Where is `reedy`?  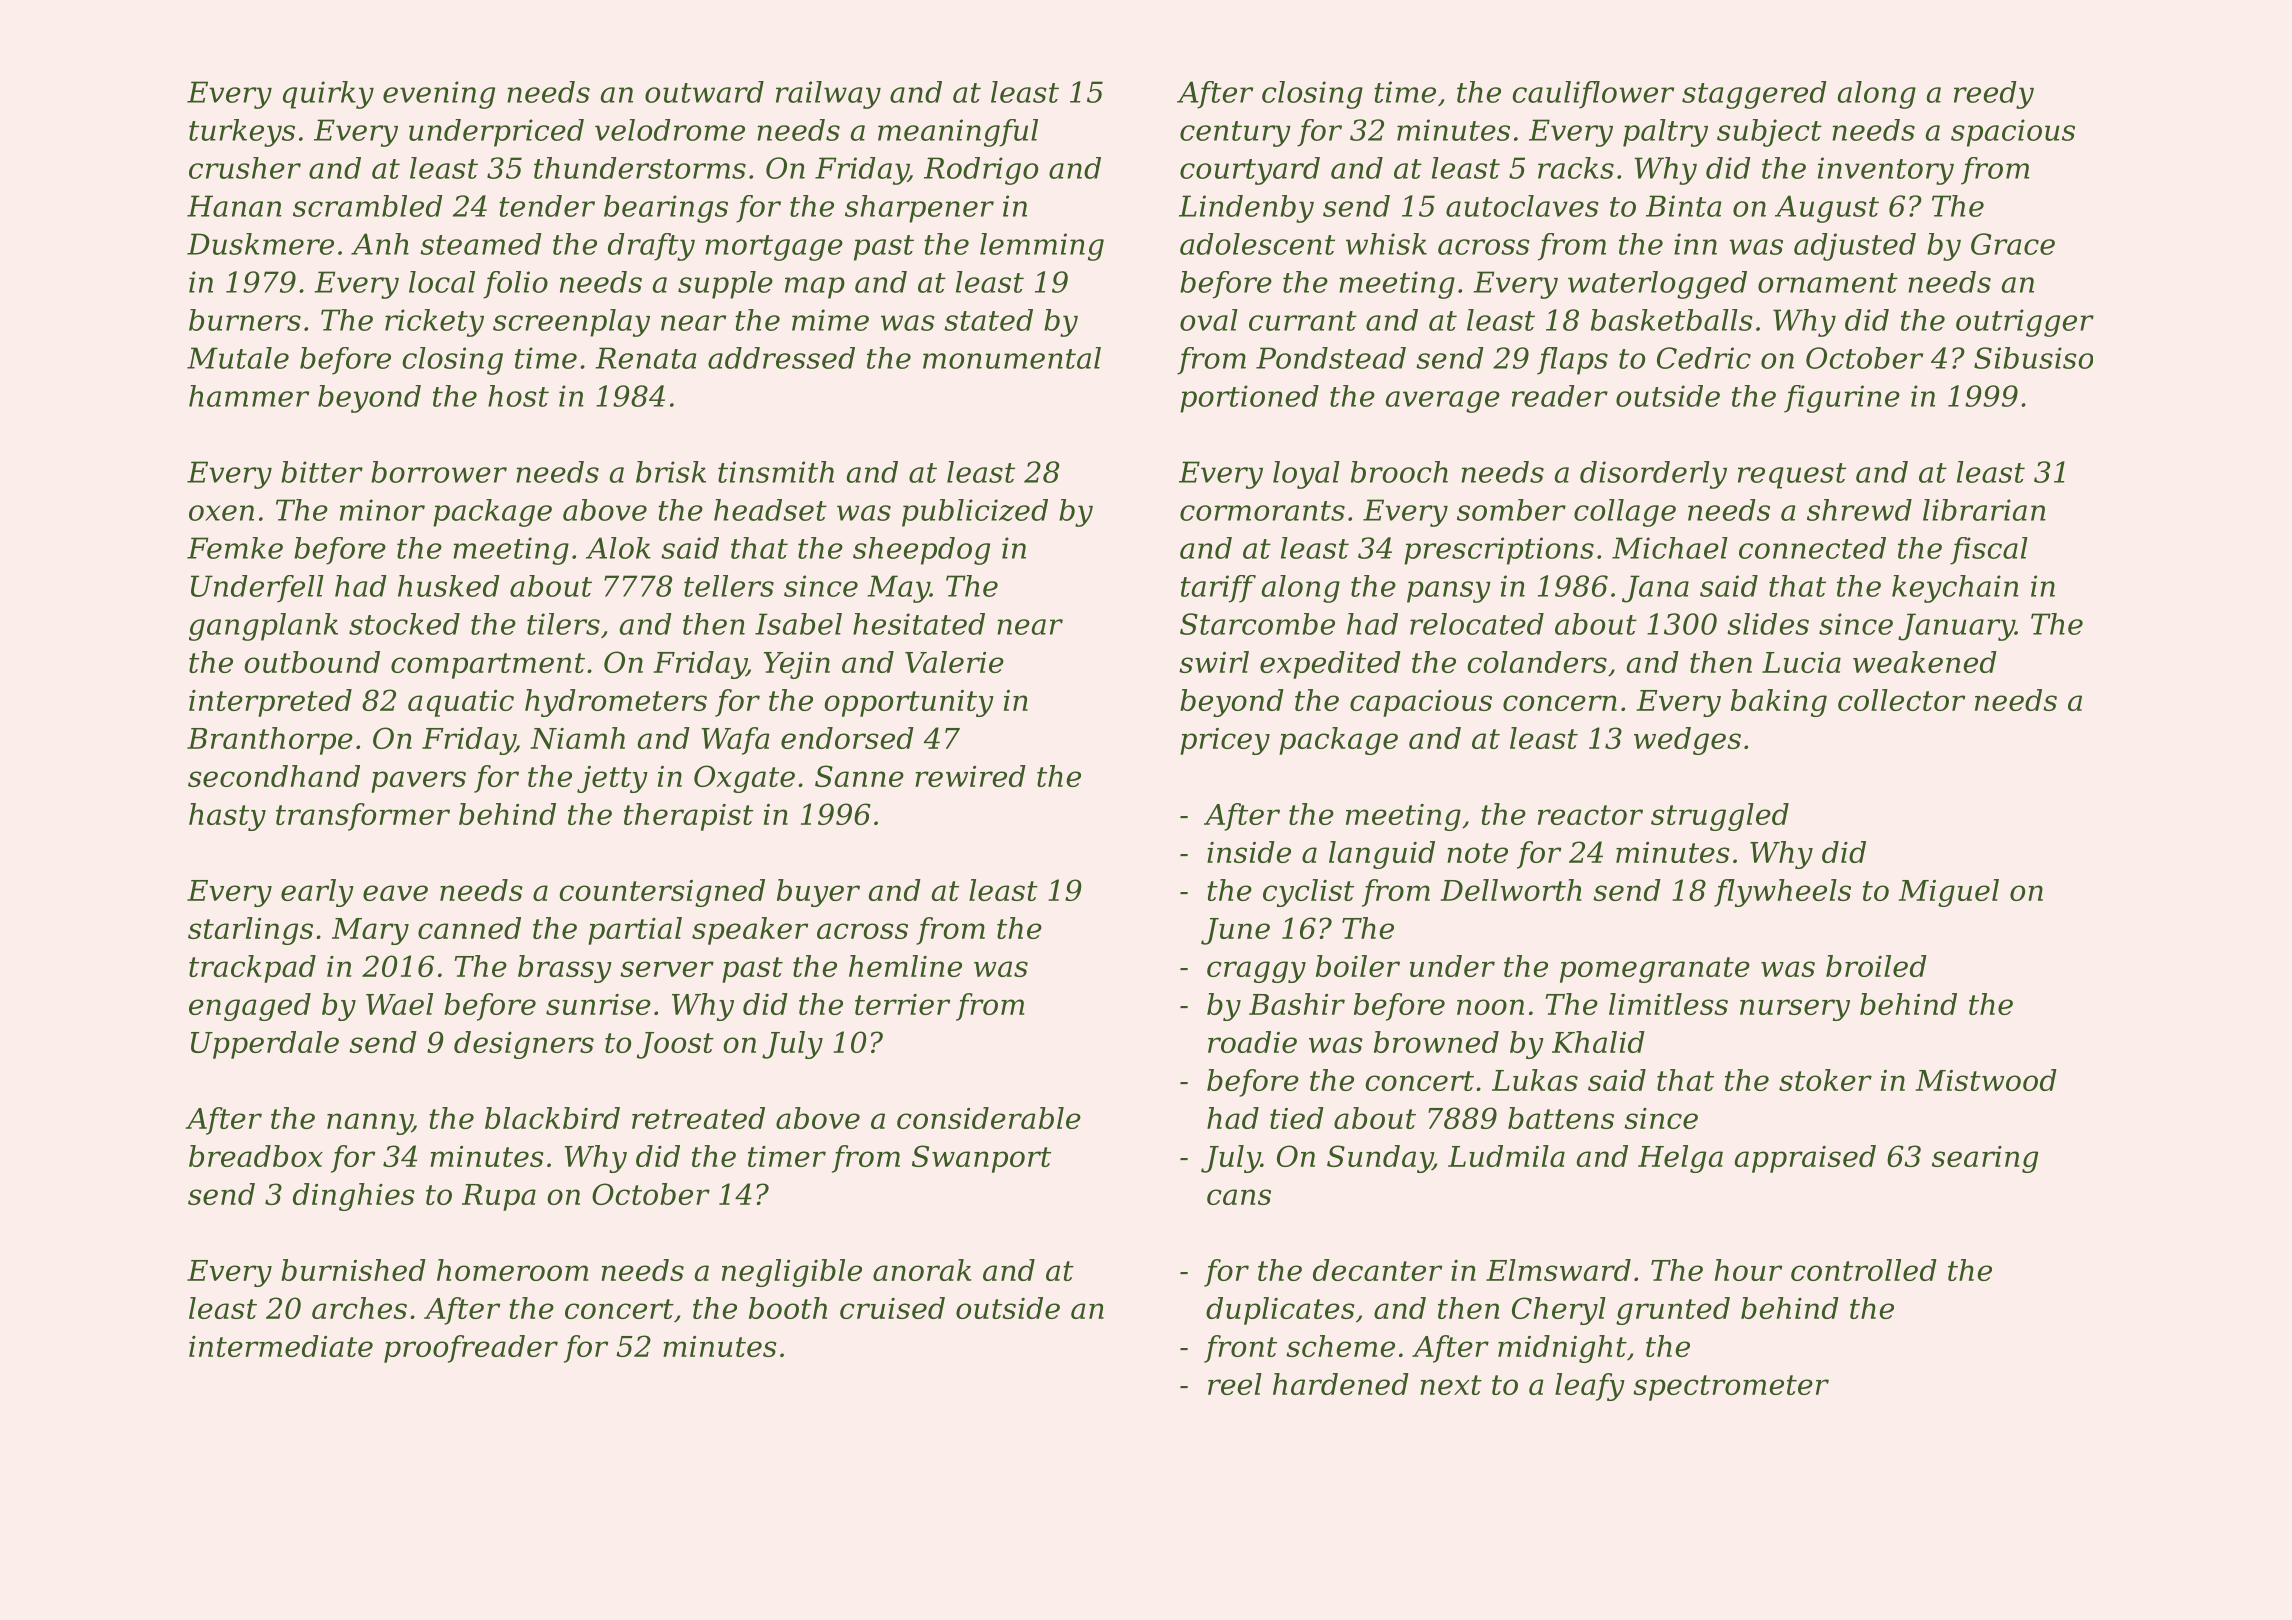
reedy is located at coordinates (1994, 95).
